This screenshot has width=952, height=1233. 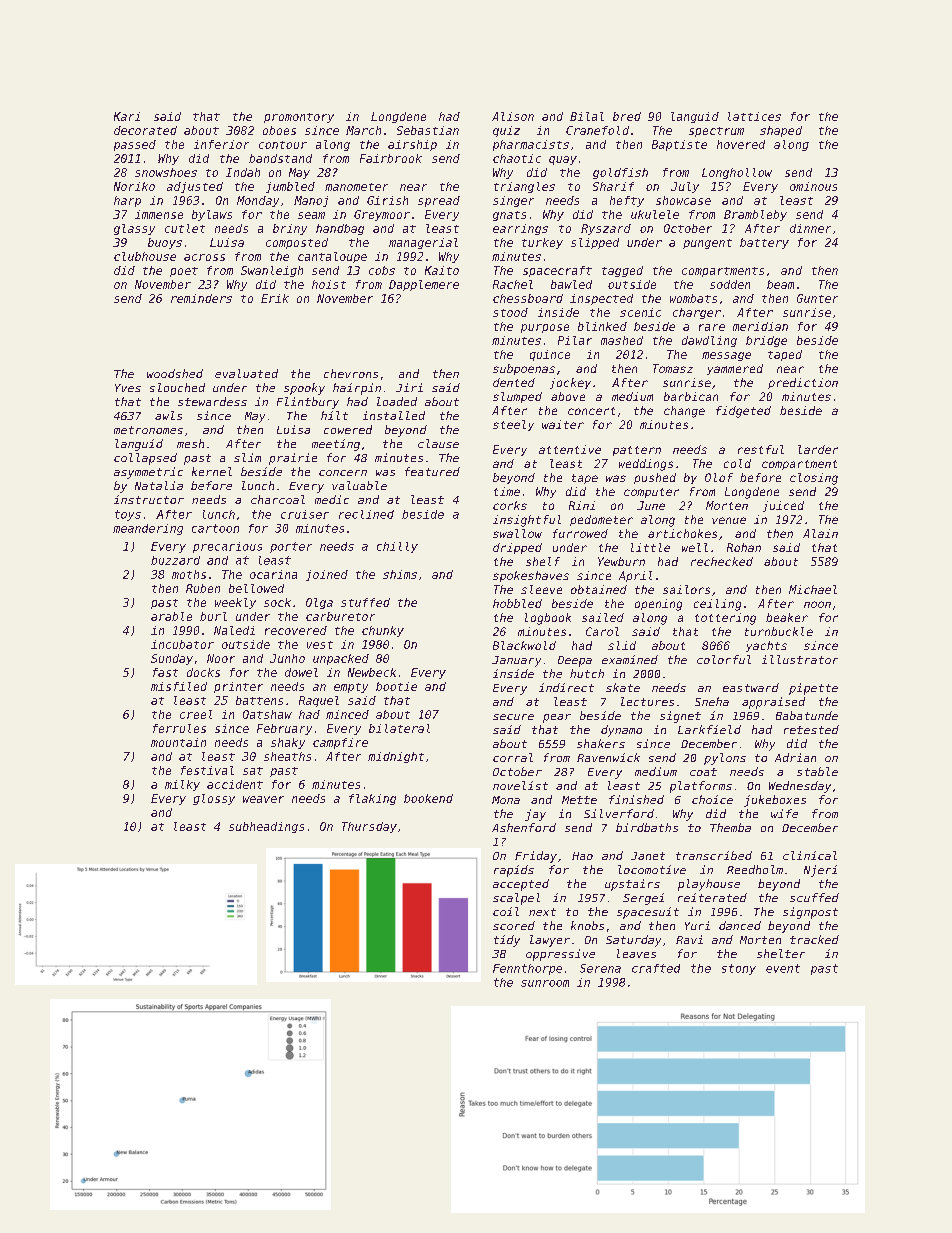 I want to click on stable, so click(x=817, y=771).
